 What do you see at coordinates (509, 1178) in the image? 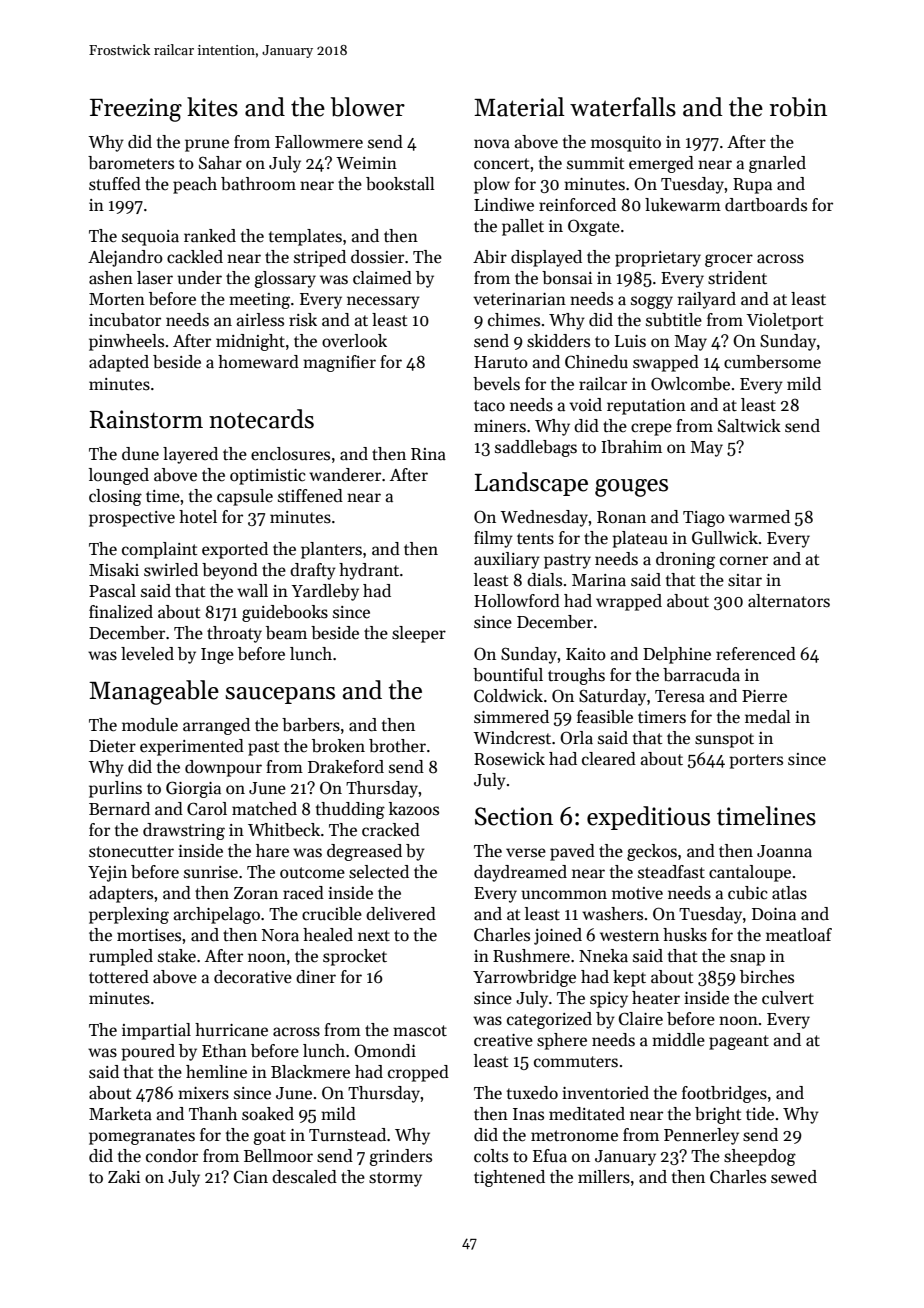
I see `tightened` at bounding box center [509, 1178].
